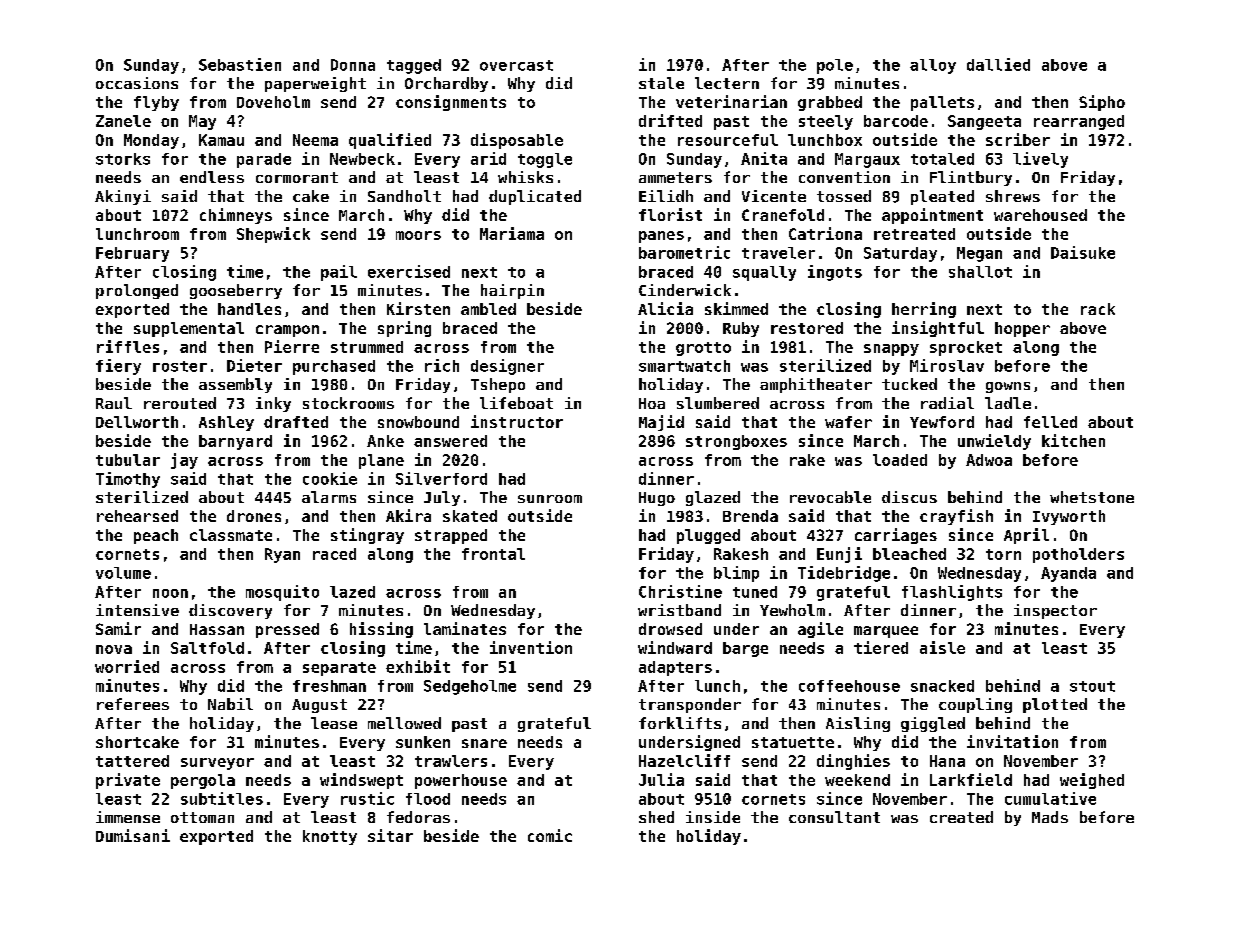 This image has height=952, width=1233. I want to click on dallied, so click(998, 64).
